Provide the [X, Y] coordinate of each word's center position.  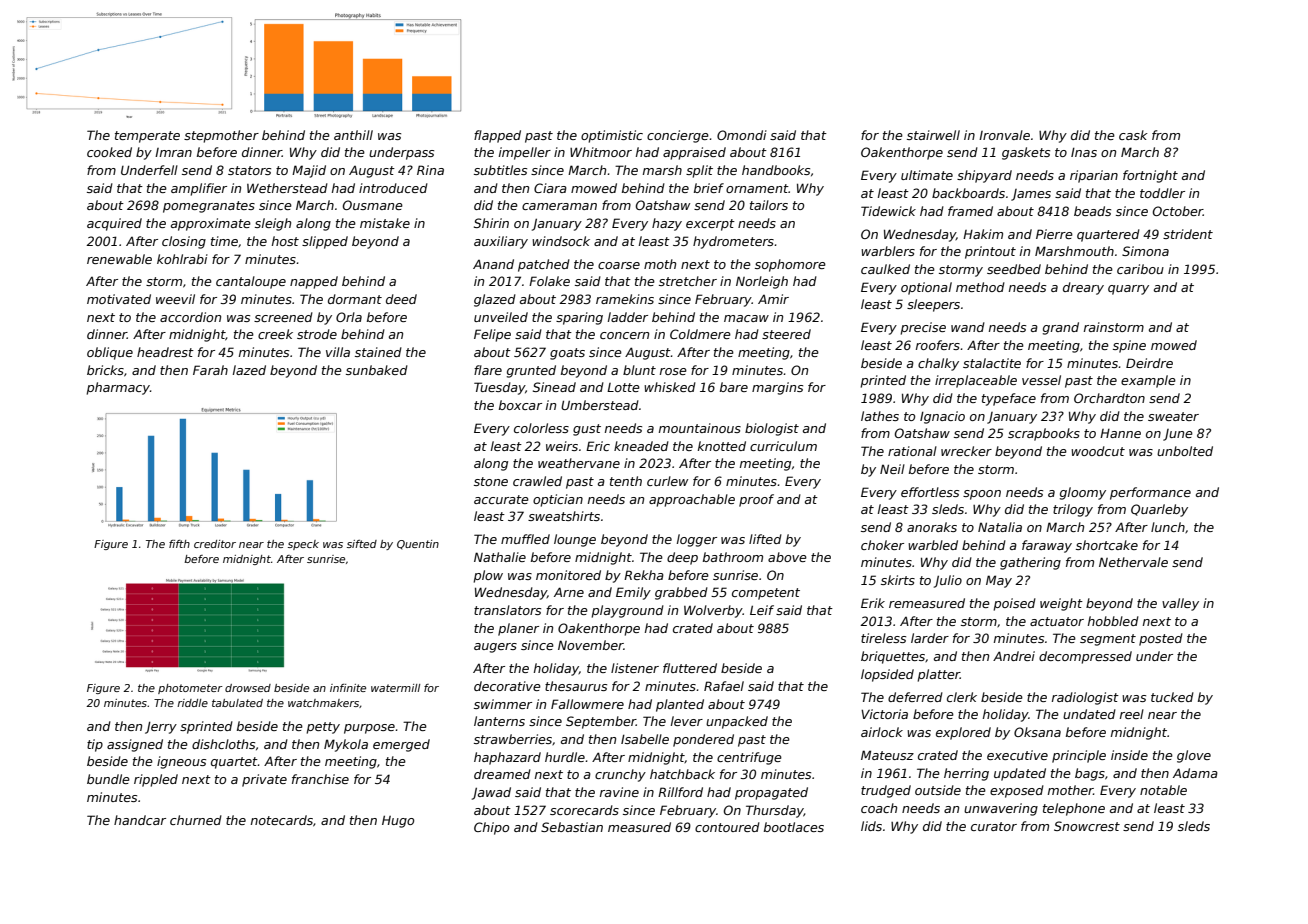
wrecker [966, 451]
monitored [568, 575]
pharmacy [118, 388]
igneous [181, 762]
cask [1133, 135]
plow [488, 576]
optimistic [612, 136]
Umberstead [600, 405]
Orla [349, 317]
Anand [493, 264]
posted [1161, 639]
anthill [353, 135]
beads [1092, 211]
